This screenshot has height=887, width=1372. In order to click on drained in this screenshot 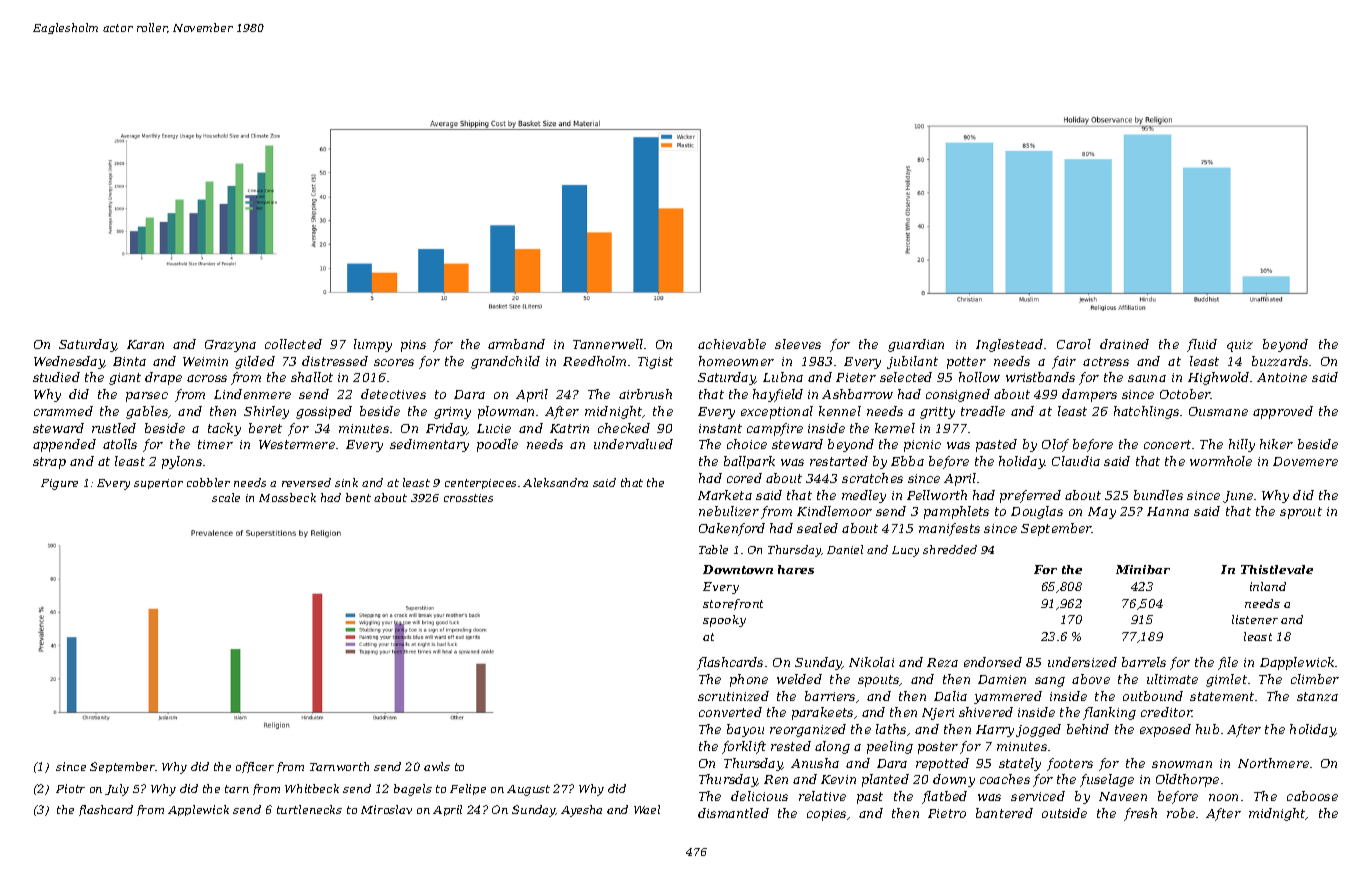, I will do `click(1124, 344)`.
